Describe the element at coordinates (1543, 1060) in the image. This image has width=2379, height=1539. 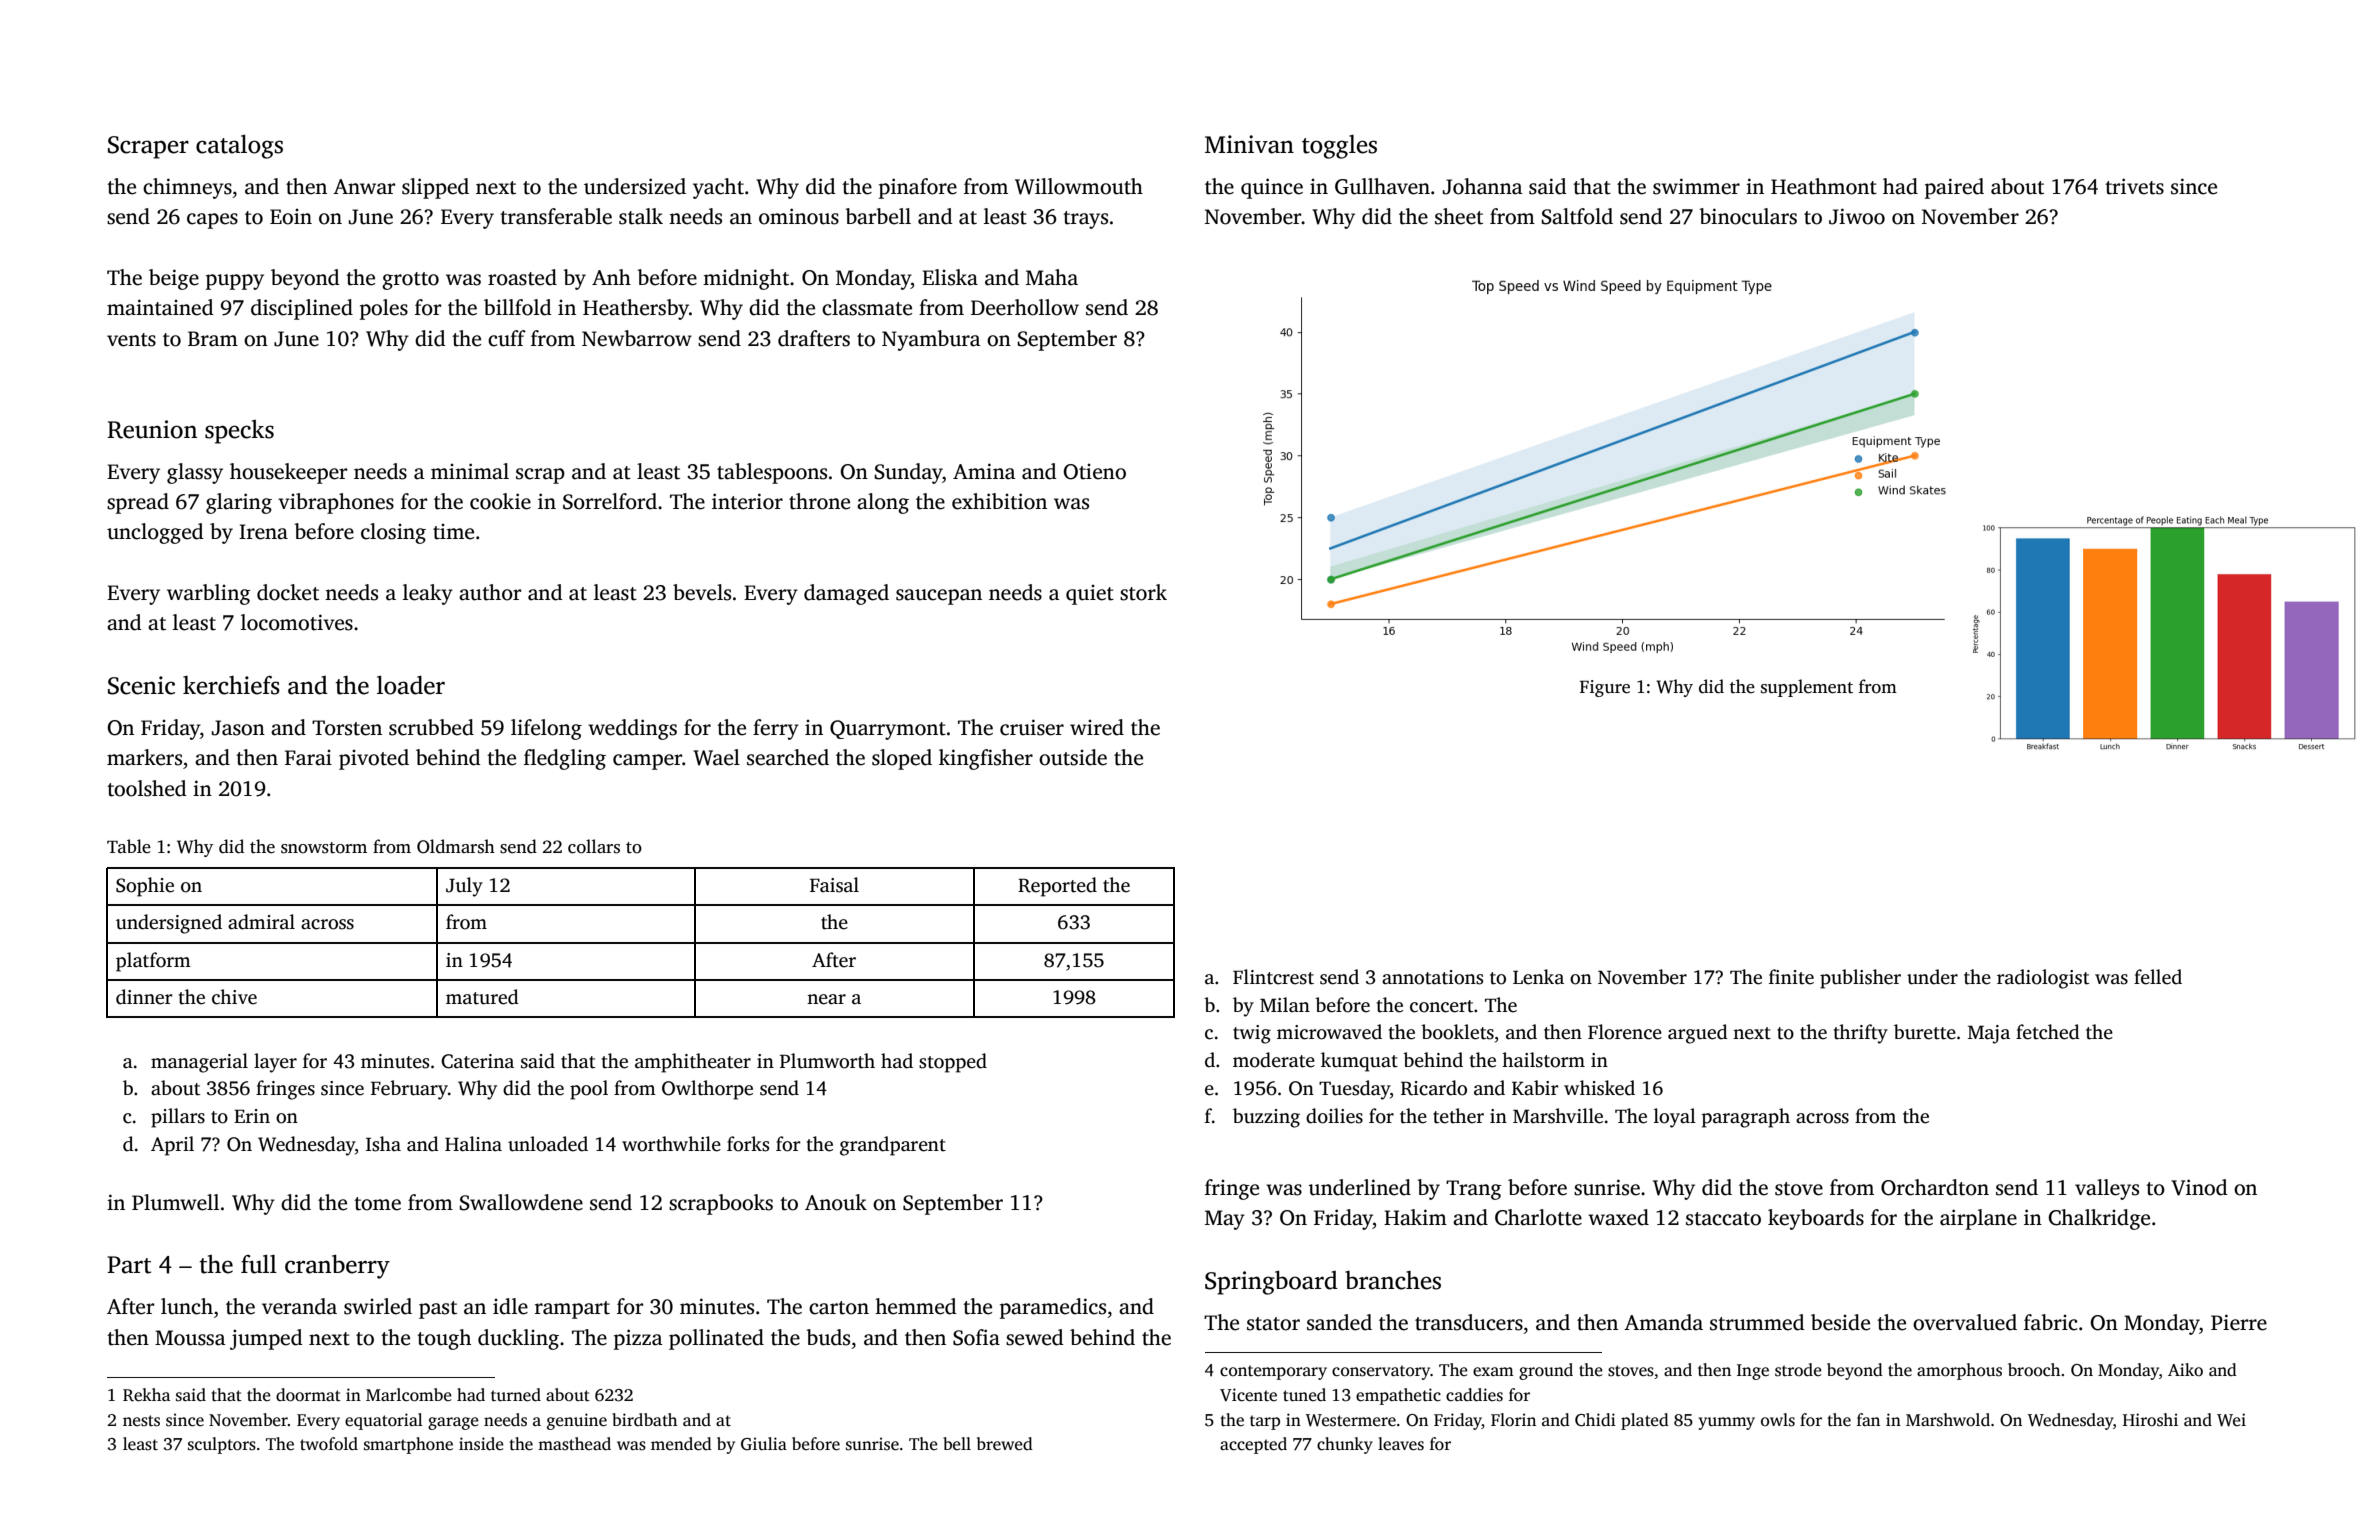
I see `hailstorm` at that location.
